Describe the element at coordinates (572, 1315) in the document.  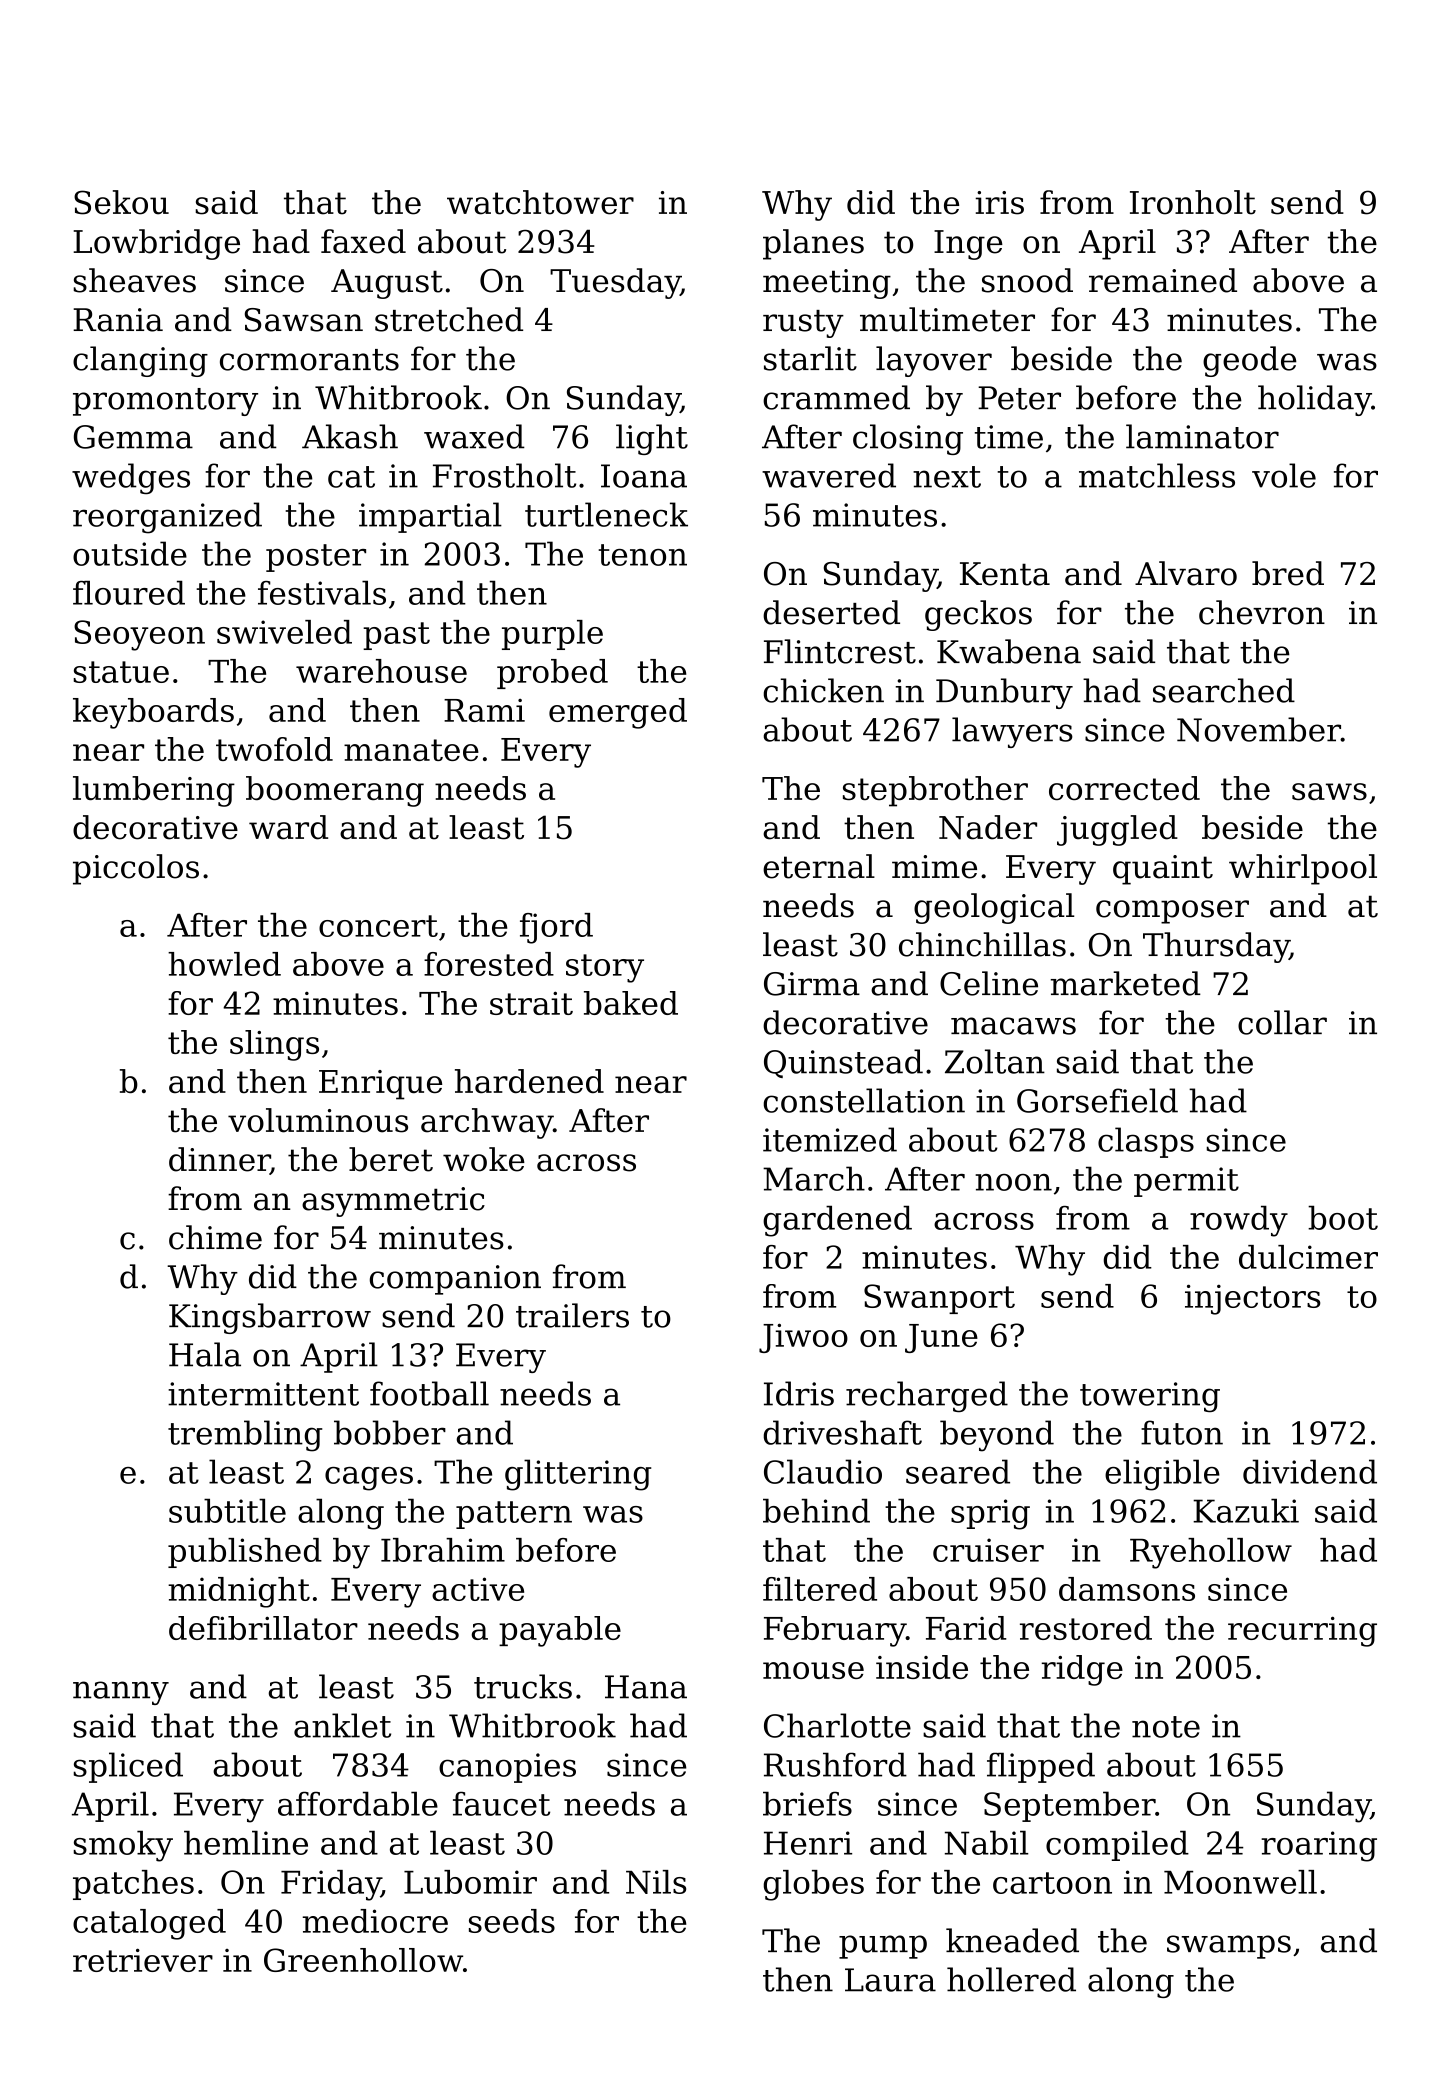
I see `trailers` at that location.
